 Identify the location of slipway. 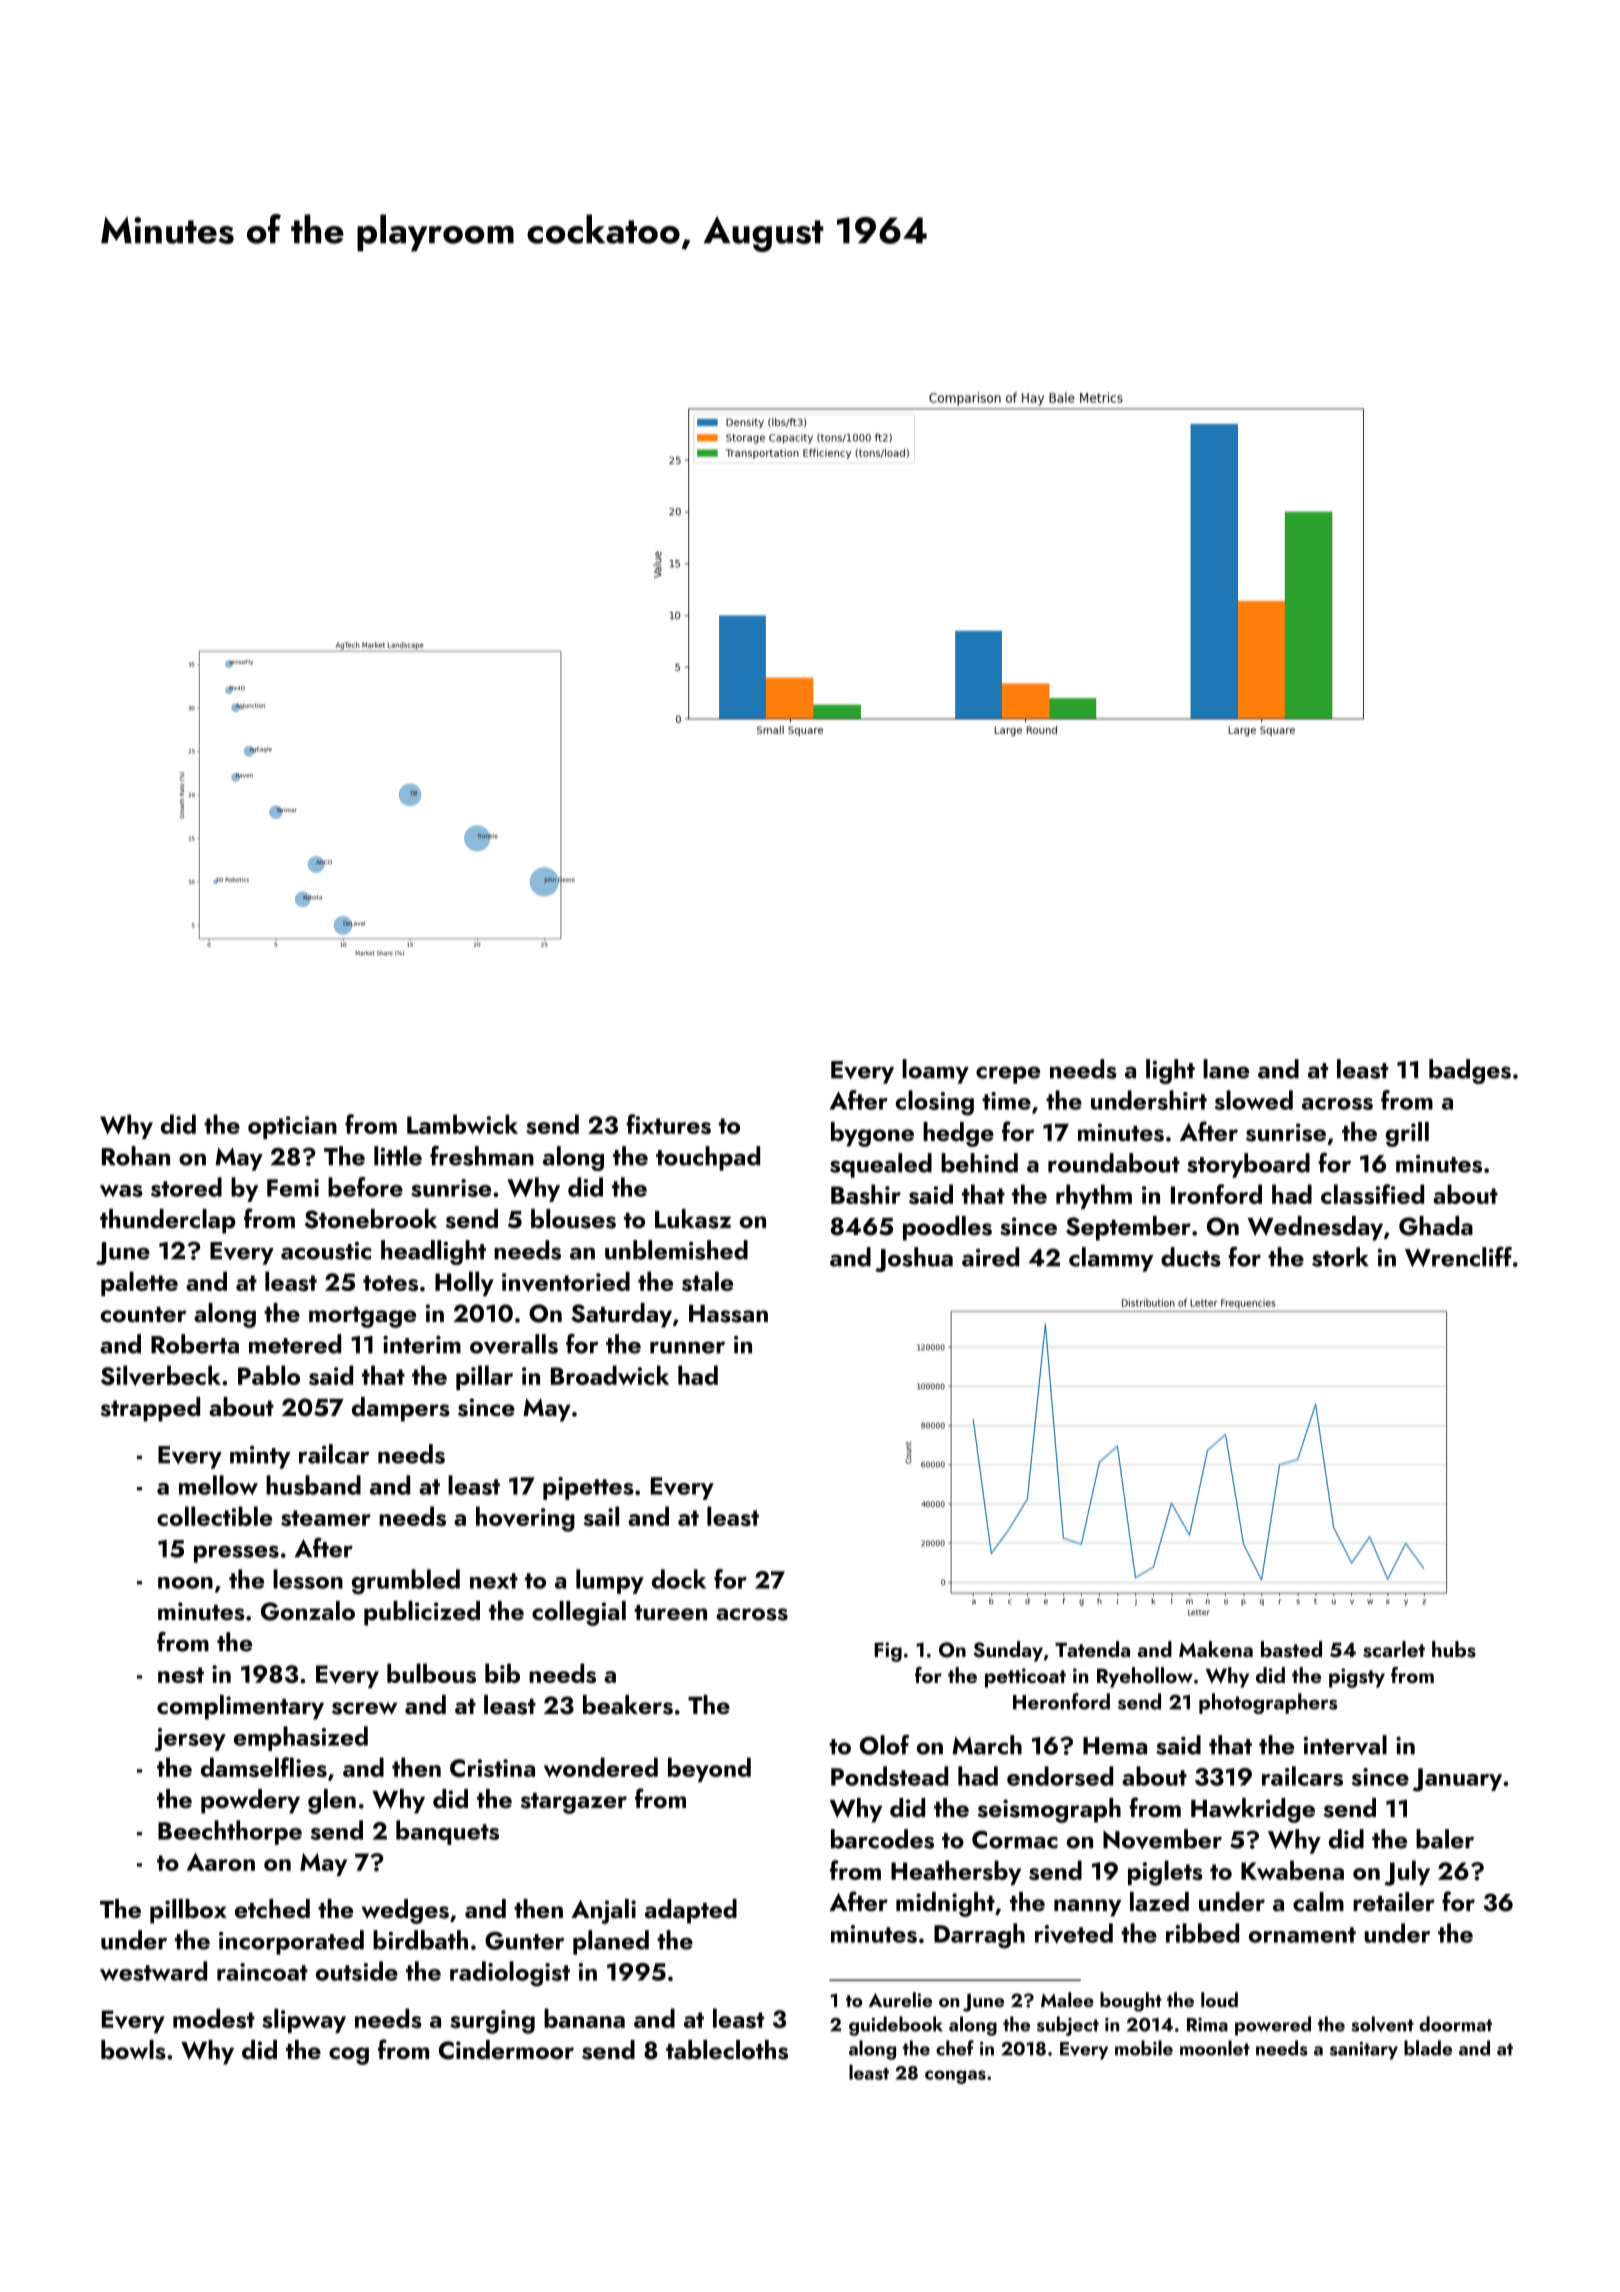
(304, 2020).
